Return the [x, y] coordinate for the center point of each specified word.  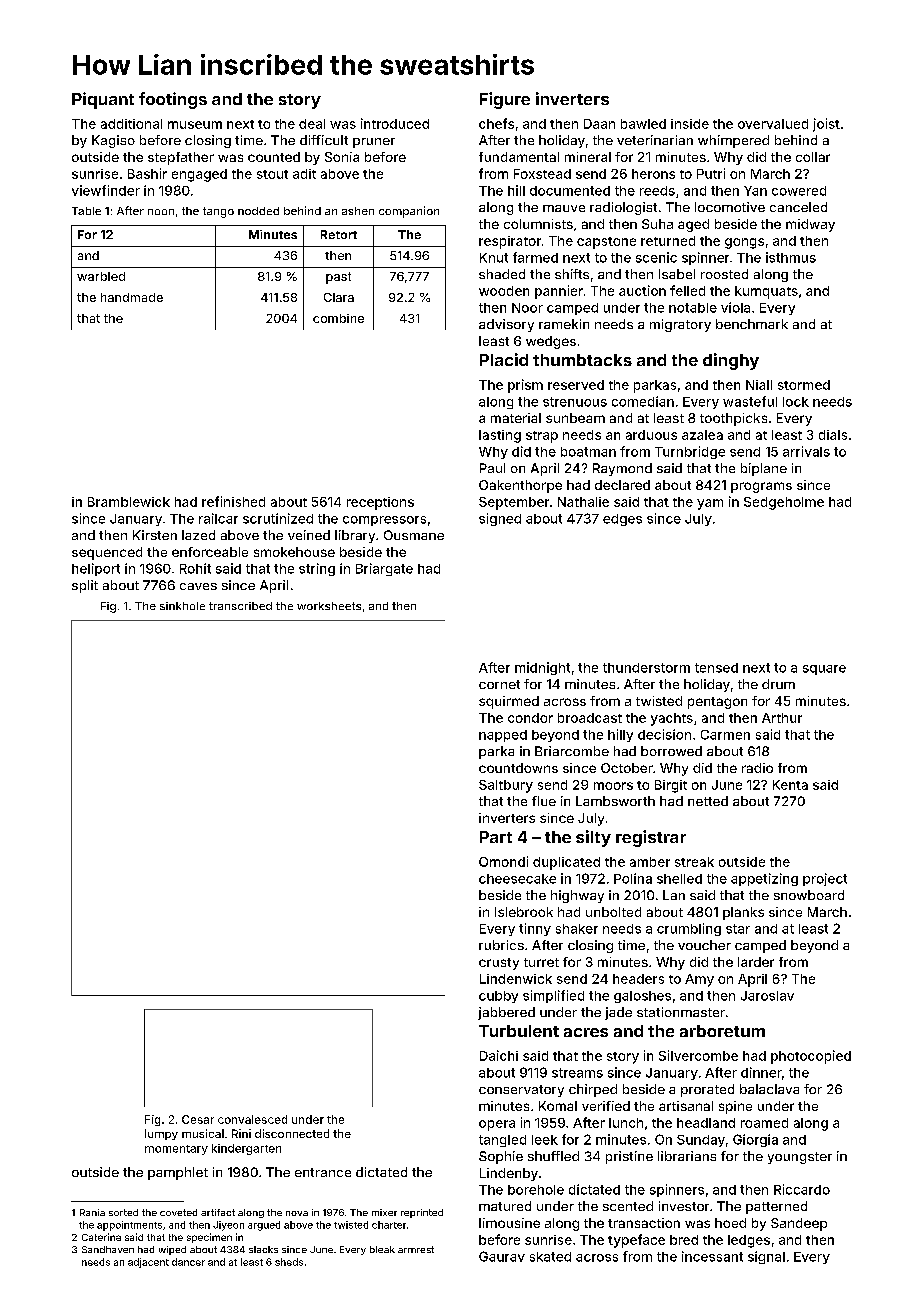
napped [503, 736]
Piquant [103, 100]
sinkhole [182, 606]
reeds [657, 191]
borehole [536, 1190]
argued [264, 1226]
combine [338, 318]
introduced [395, 123]
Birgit [671, 786]
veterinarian [655, 140]
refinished [233, 501]
